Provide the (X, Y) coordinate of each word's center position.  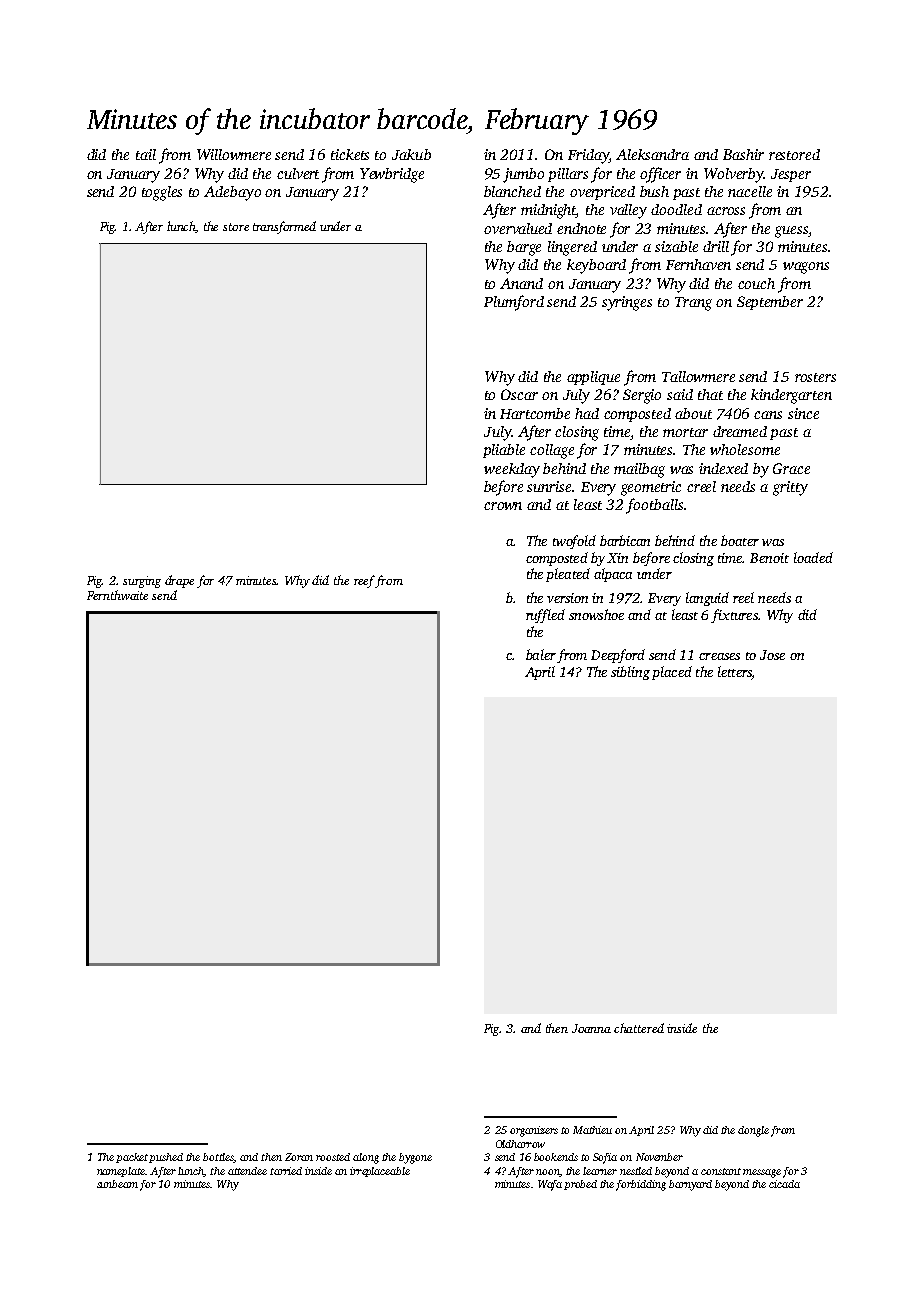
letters (735, 673)
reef (364, 581)
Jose (772, 655)
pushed (166, 1158)
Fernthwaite (117, 595)
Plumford (514, 303)
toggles (162, 193)
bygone (415, 1158)
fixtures (734, 616)
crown (503, 506)
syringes (627, 303)
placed (672, 673)
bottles (218, 1158)
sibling (630, 673)
